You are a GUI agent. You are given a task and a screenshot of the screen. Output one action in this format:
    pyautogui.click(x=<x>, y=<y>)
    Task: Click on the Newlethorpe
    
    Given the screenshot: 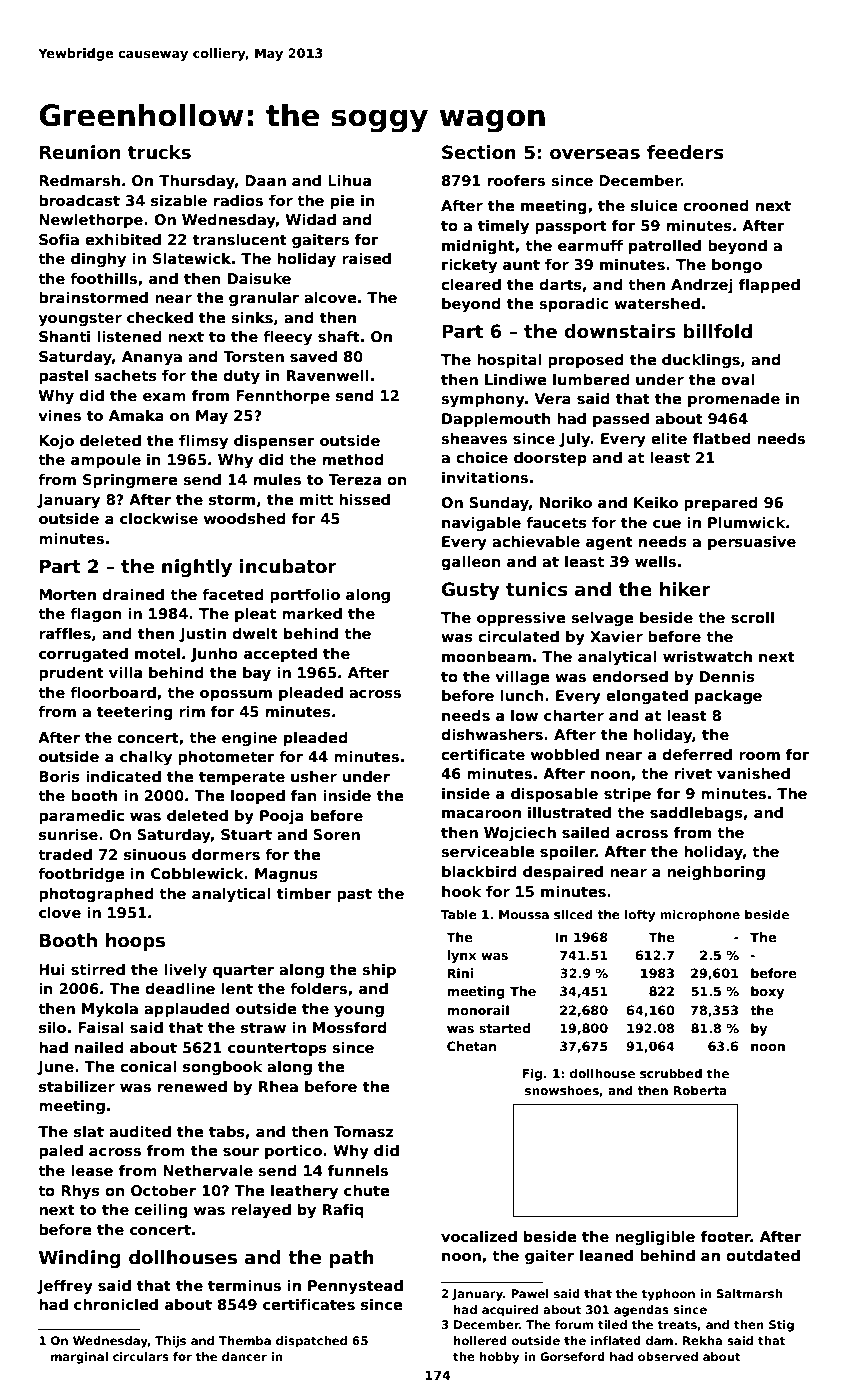 What is the action you would take?
    pyautogui.click(x=91, y=221)
